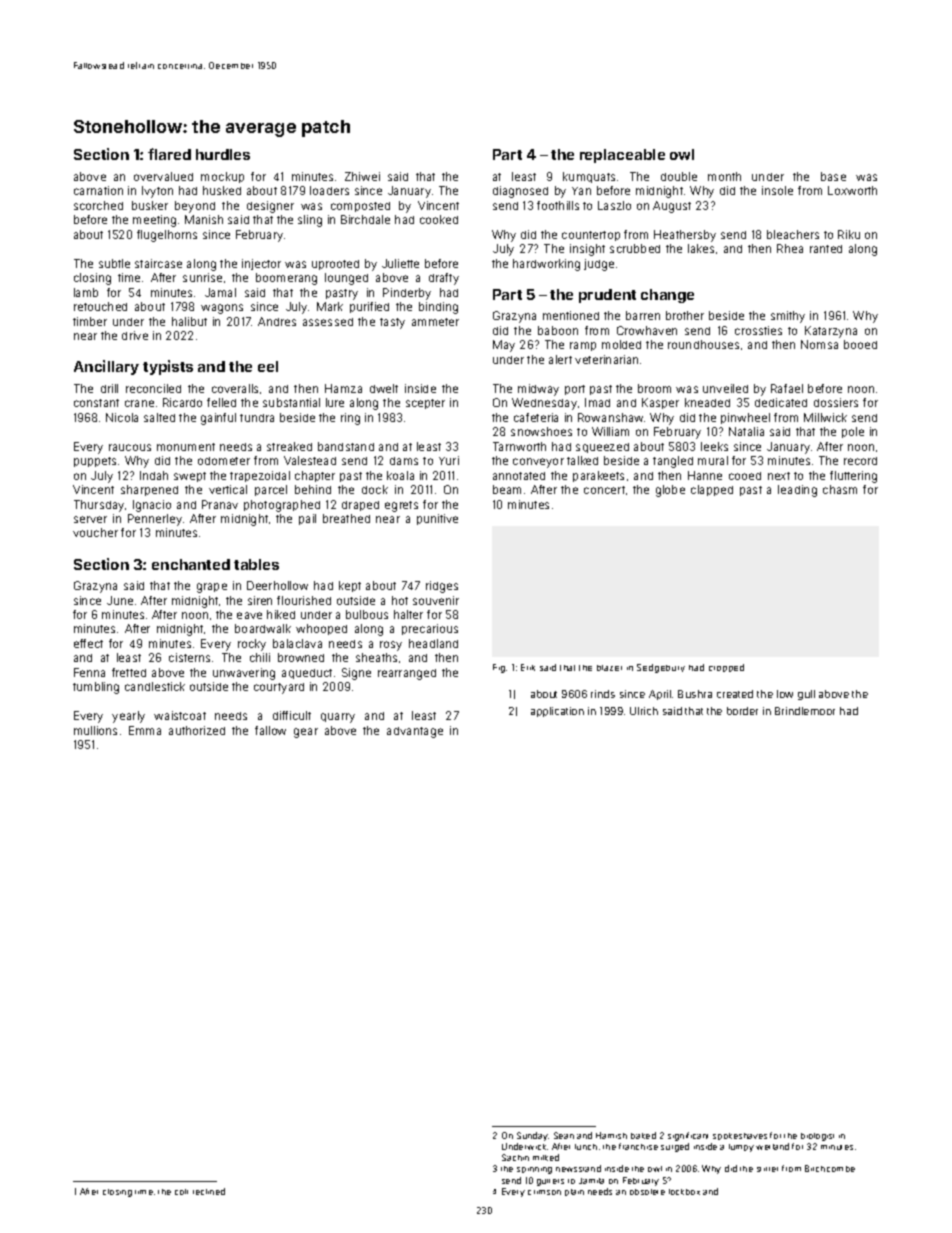 The width and height of the document is (952, 1233). I want to click on colt, so click(181, 1192).
